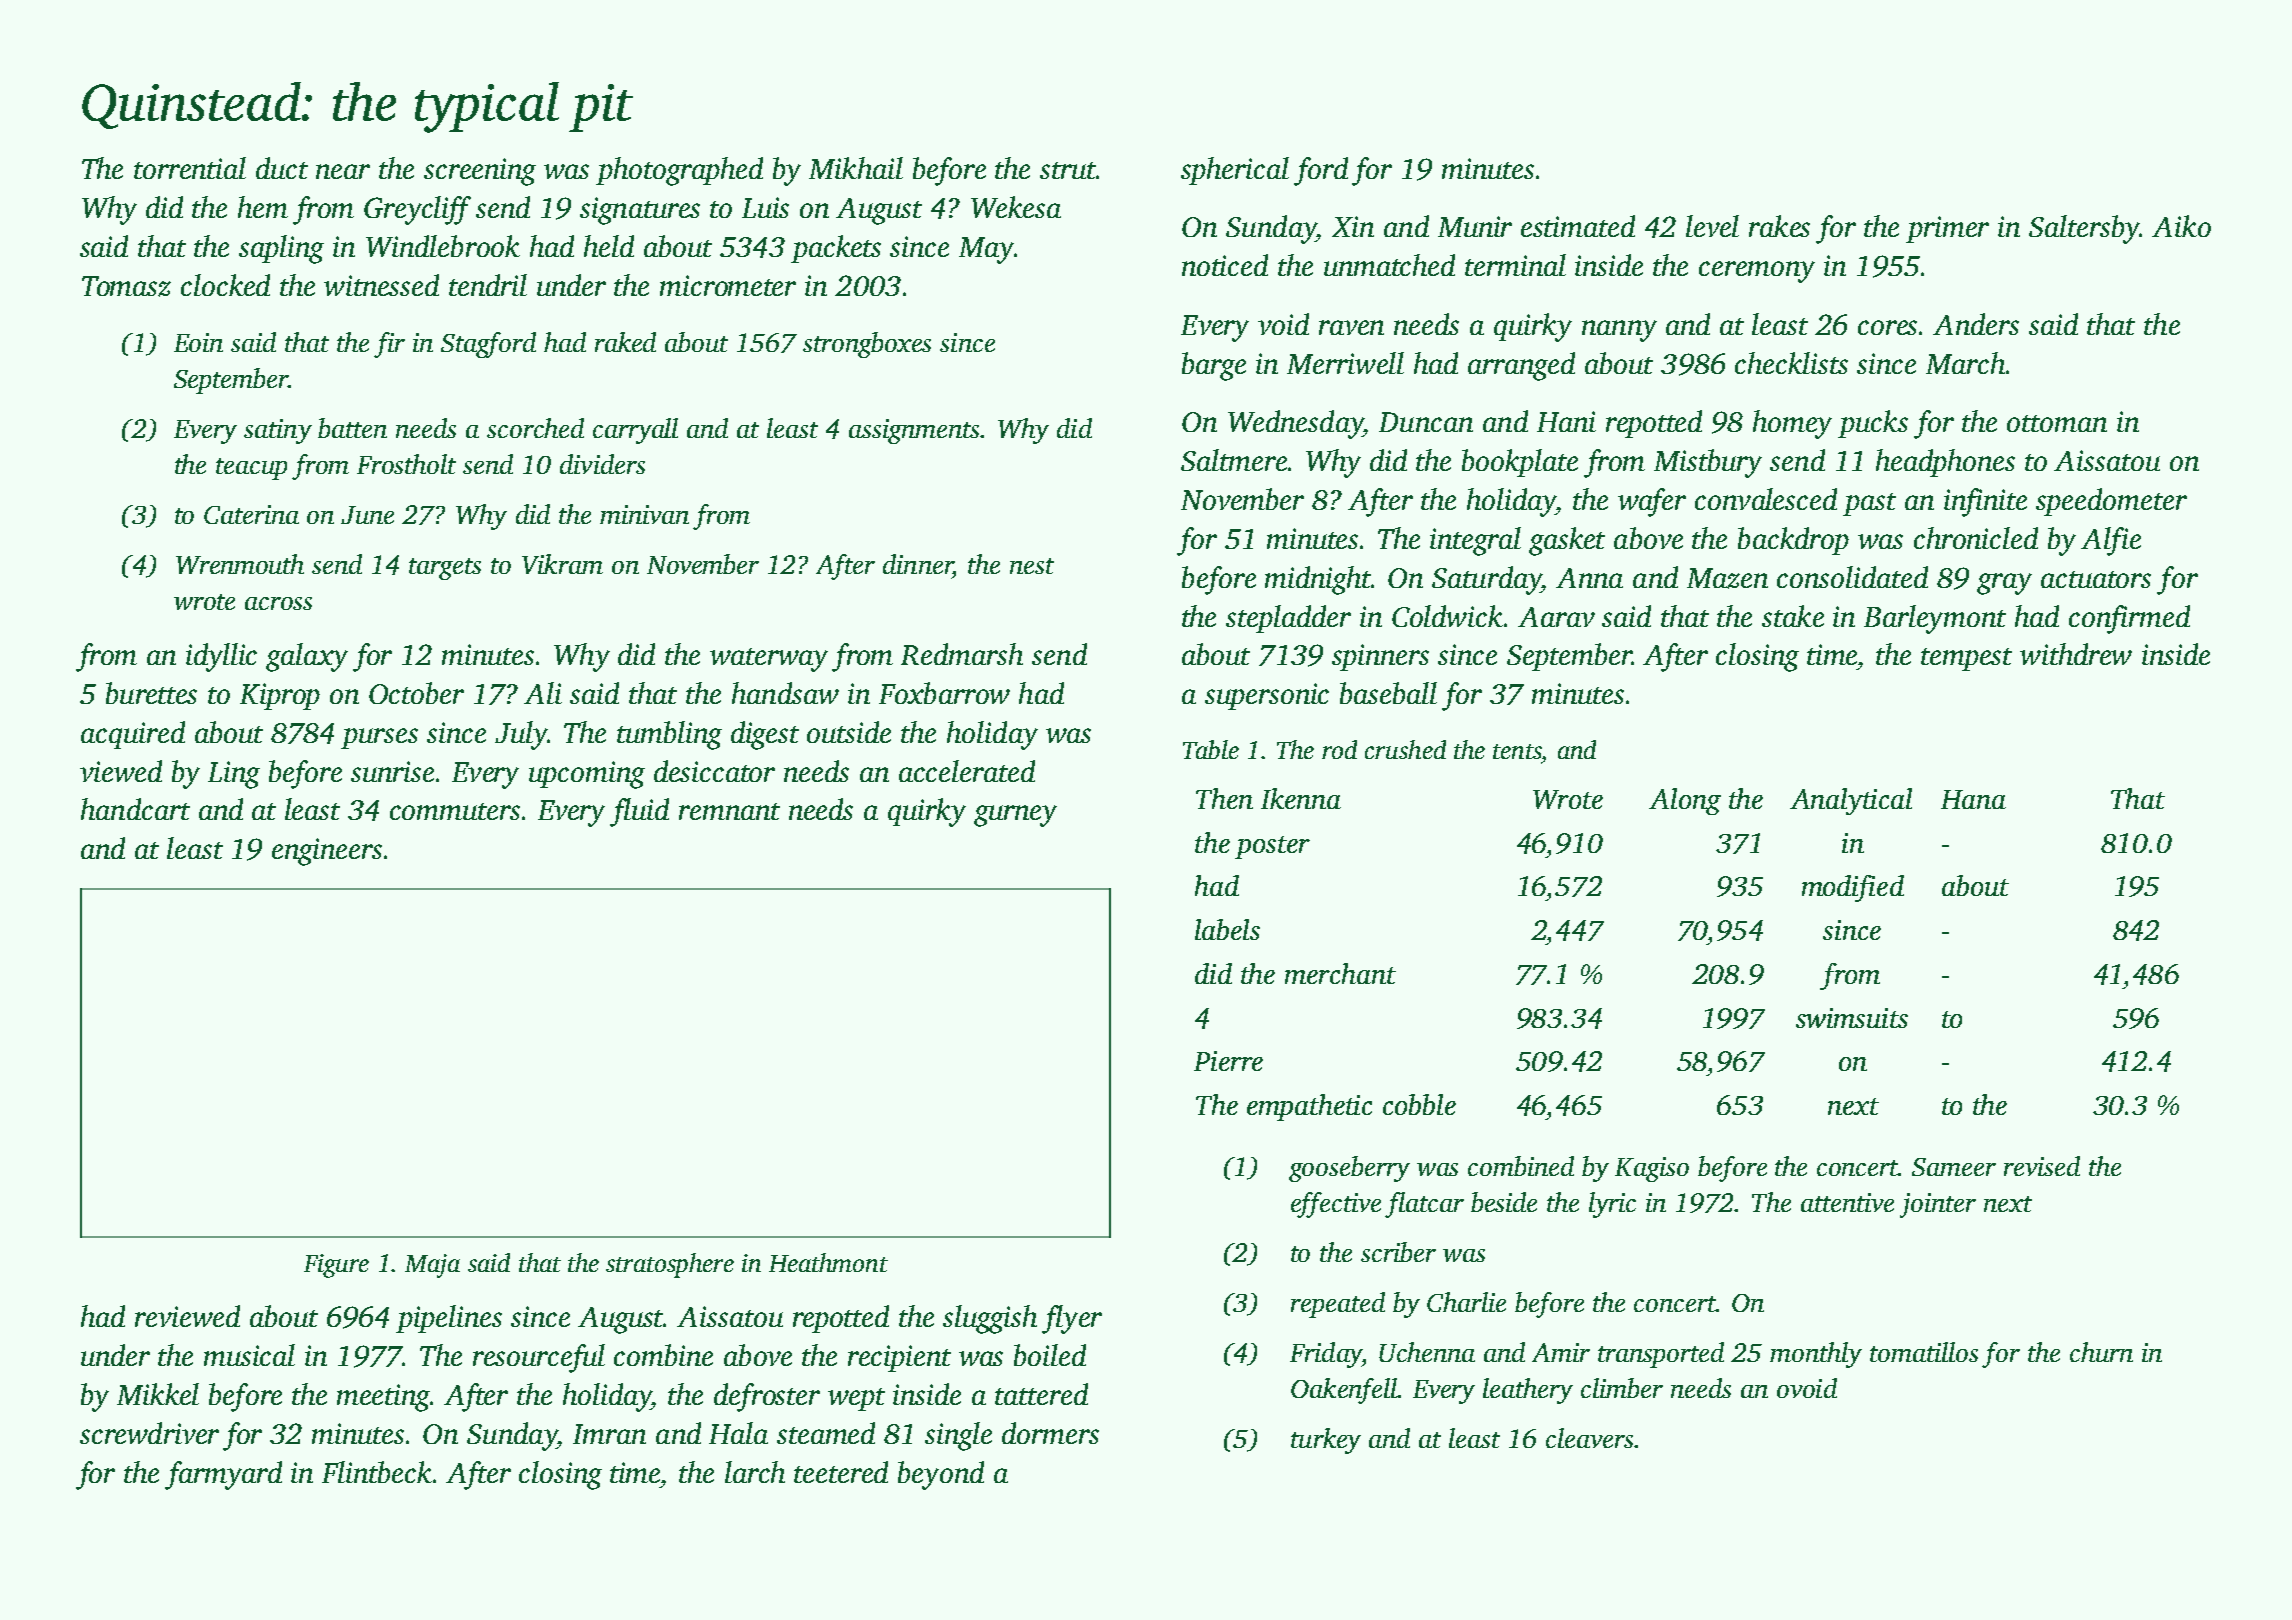  Describe the element at coordinates (1853, 888) in the screenshot. I see `modified` at that location.
